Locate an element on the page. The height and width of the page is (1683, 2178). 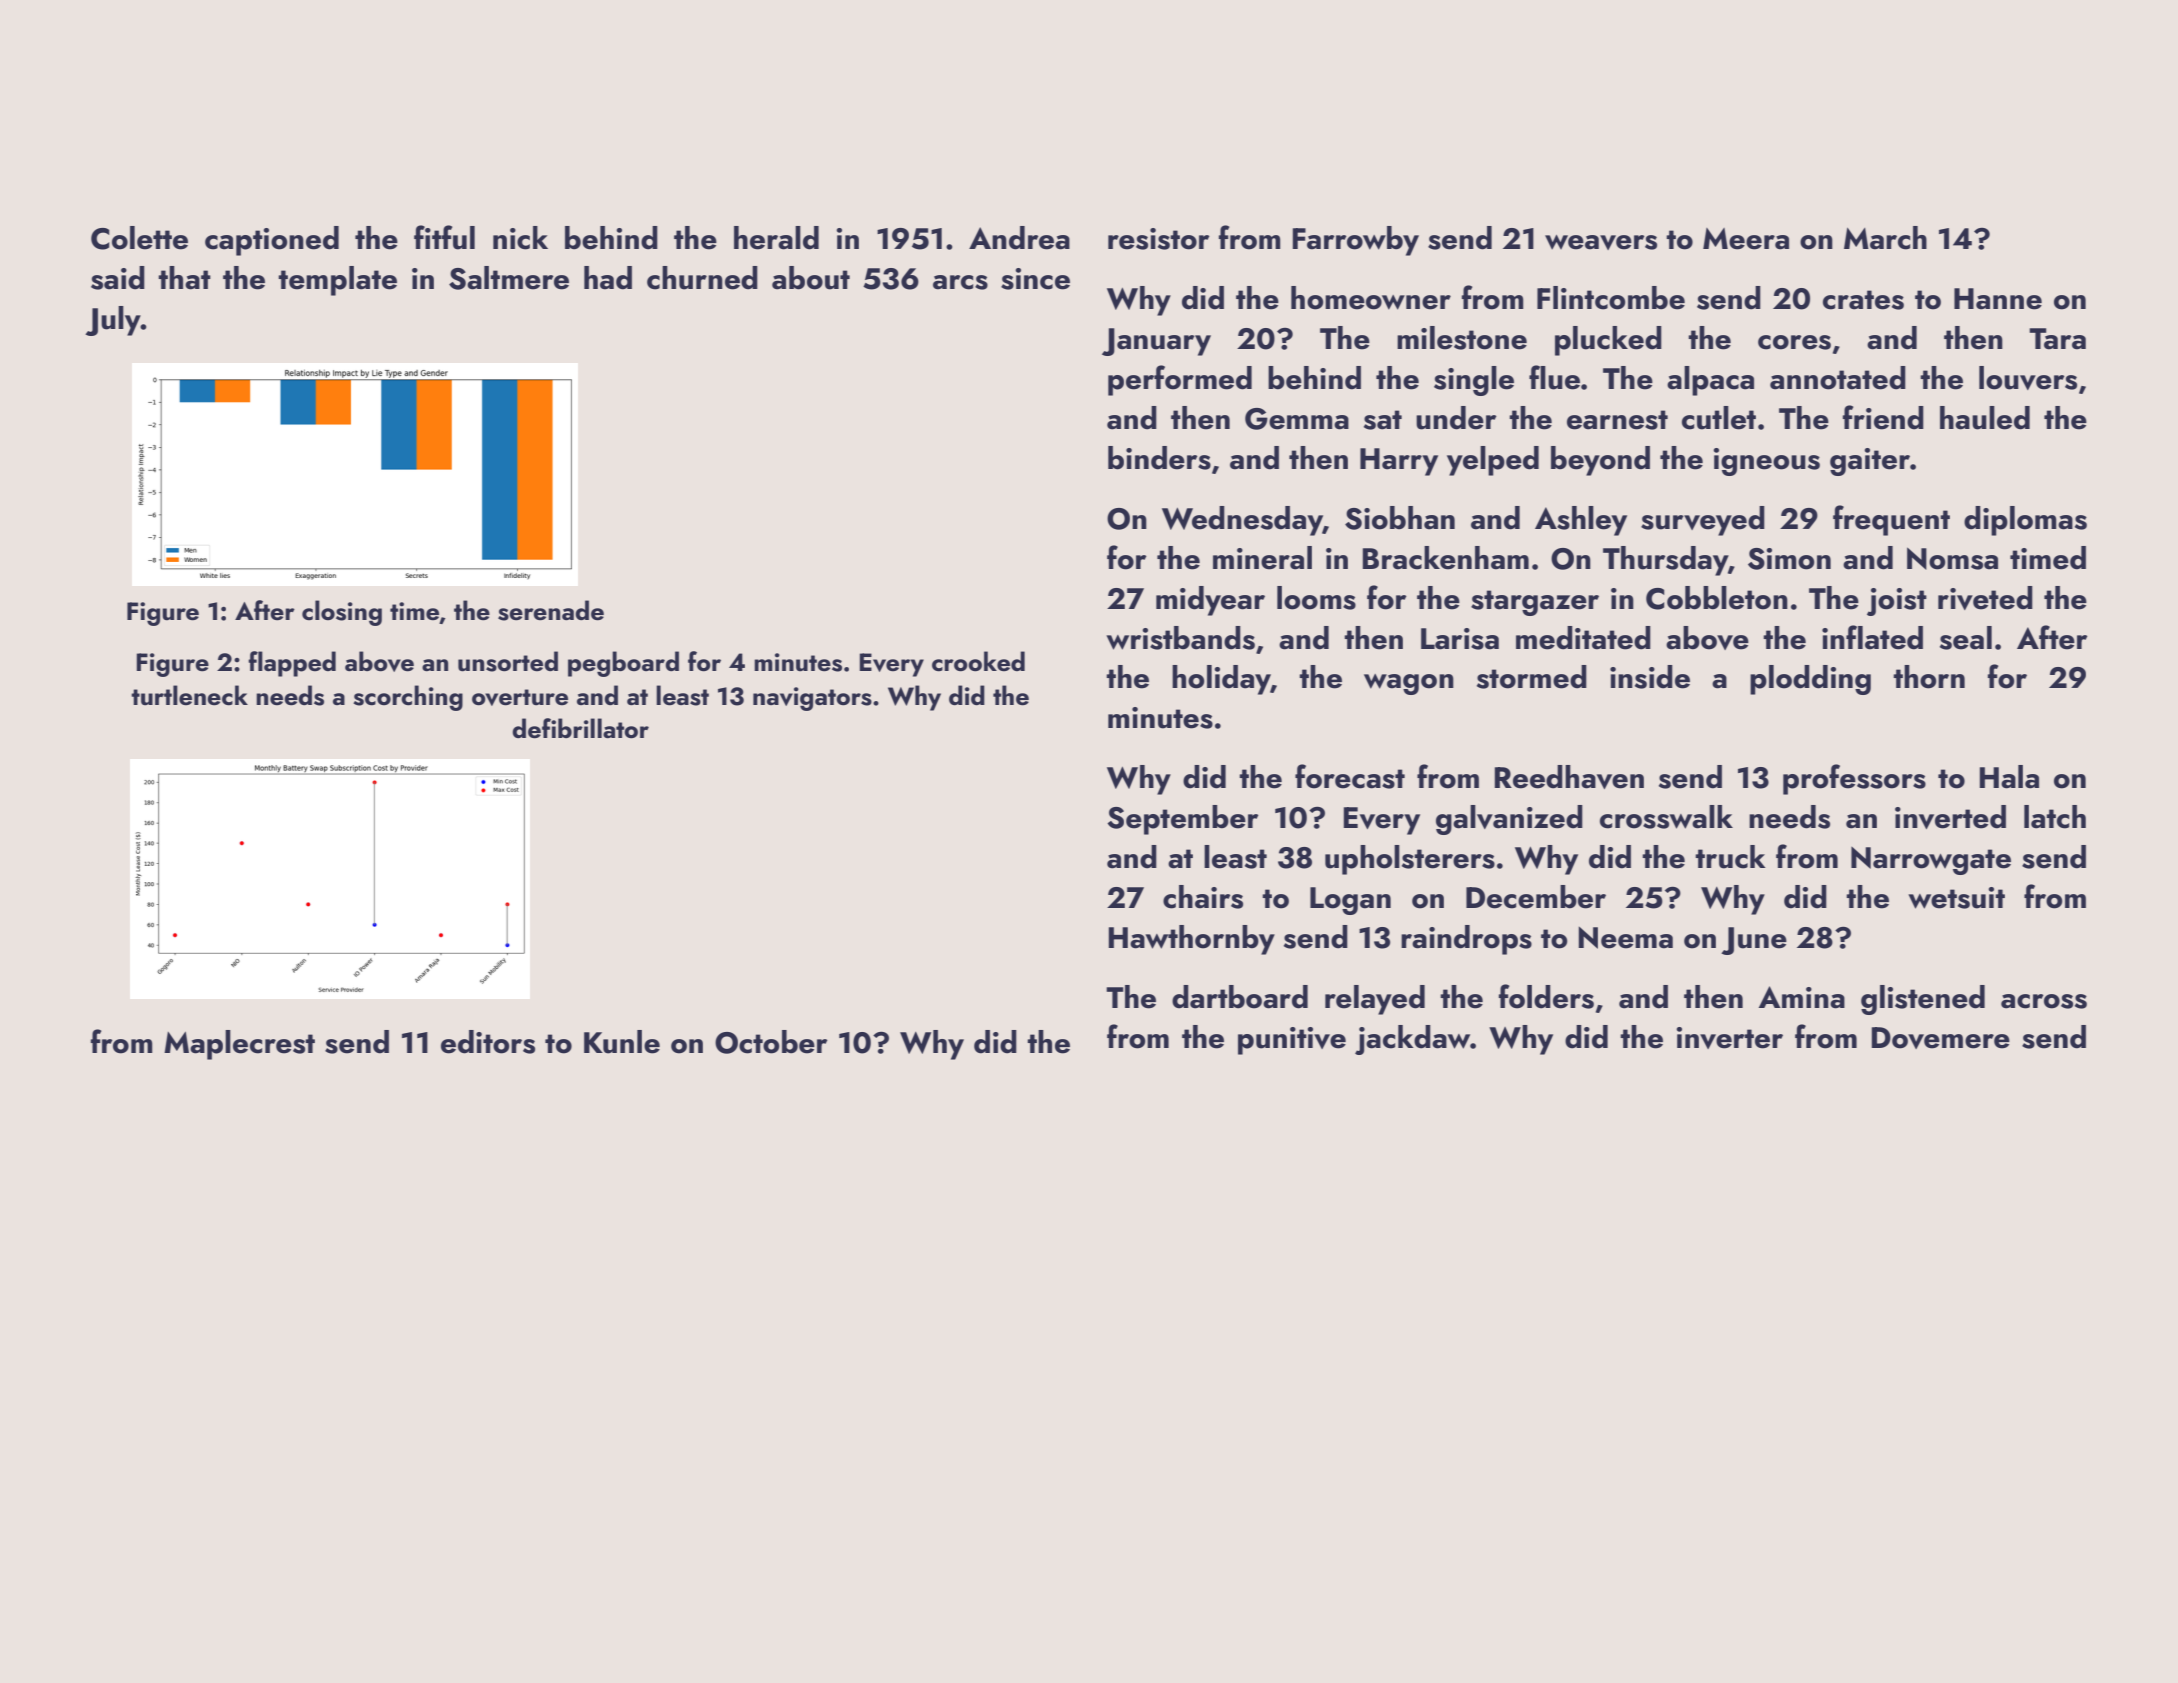
Colette is located at coordinates (139, 238).
